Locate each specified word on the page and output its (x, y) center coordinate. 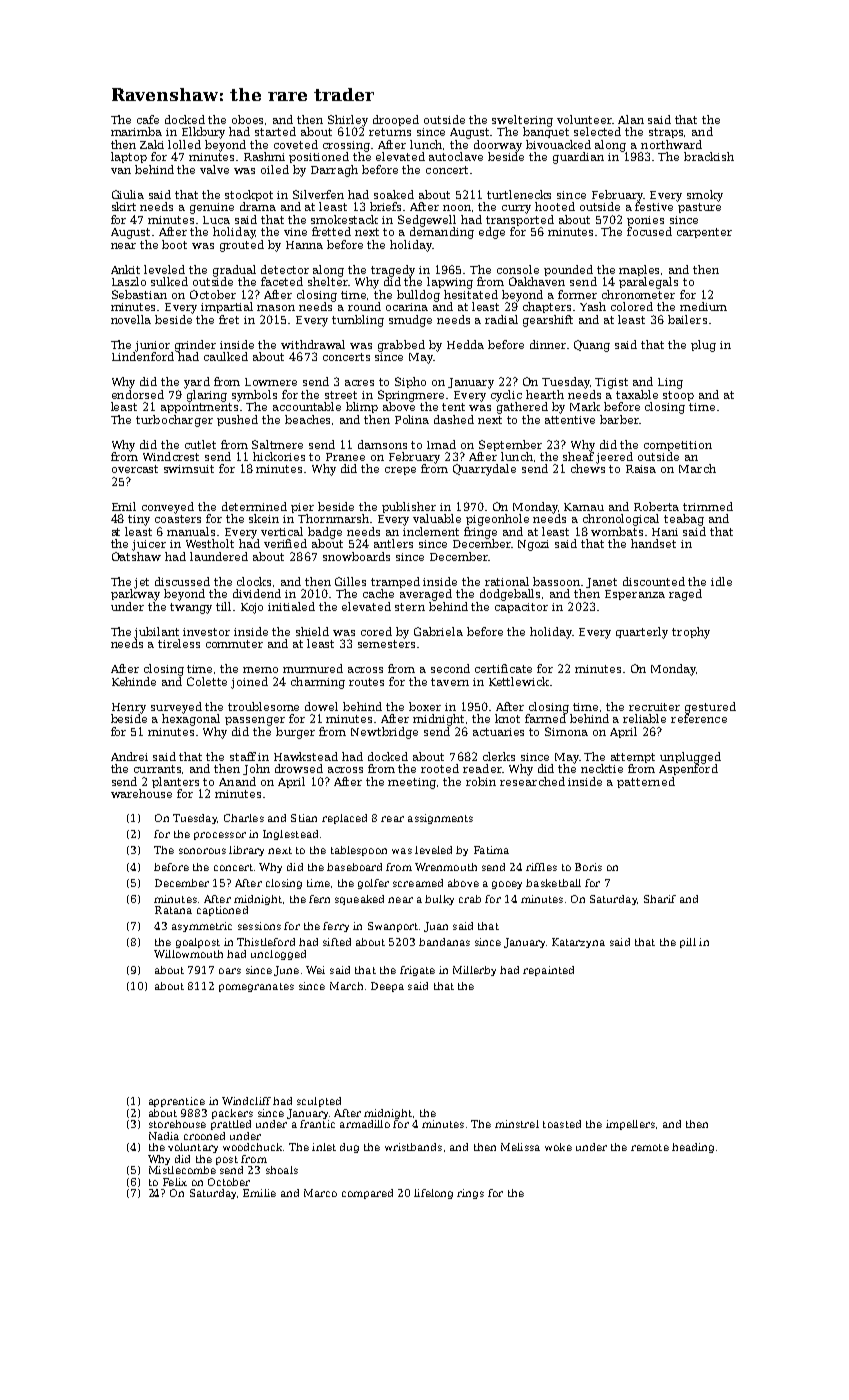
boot (174, 244)
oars (230, 971)
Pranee (345, 457)
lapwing (450, 283)
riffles (541, 867)
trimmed (708, 506)
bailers (687, 319)
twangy (191, 608)
